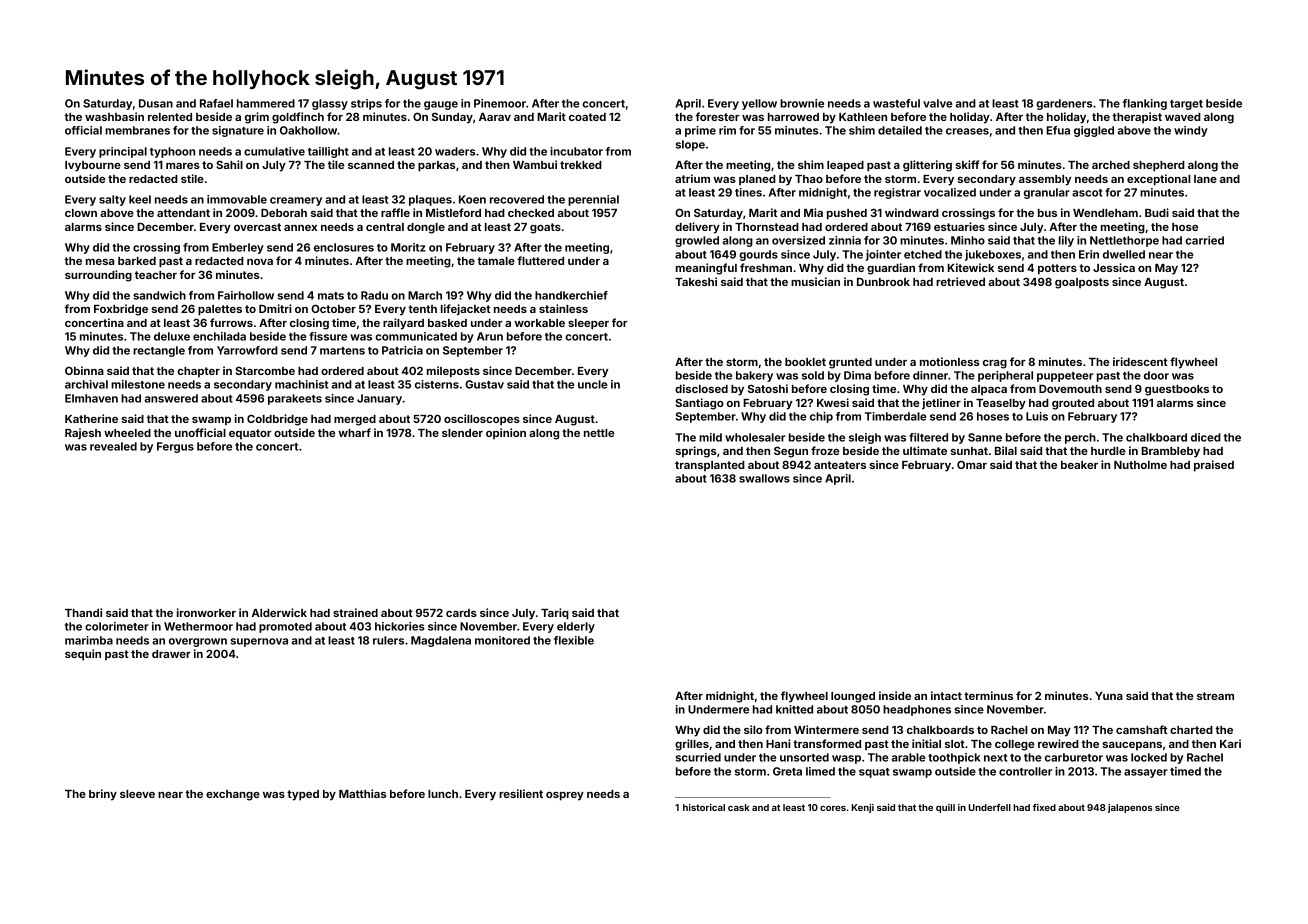 This screenshot has width=1308, height=924. Describe the element at coordinates (328, 336) in the screenshot. I see `fissure` at that location.
